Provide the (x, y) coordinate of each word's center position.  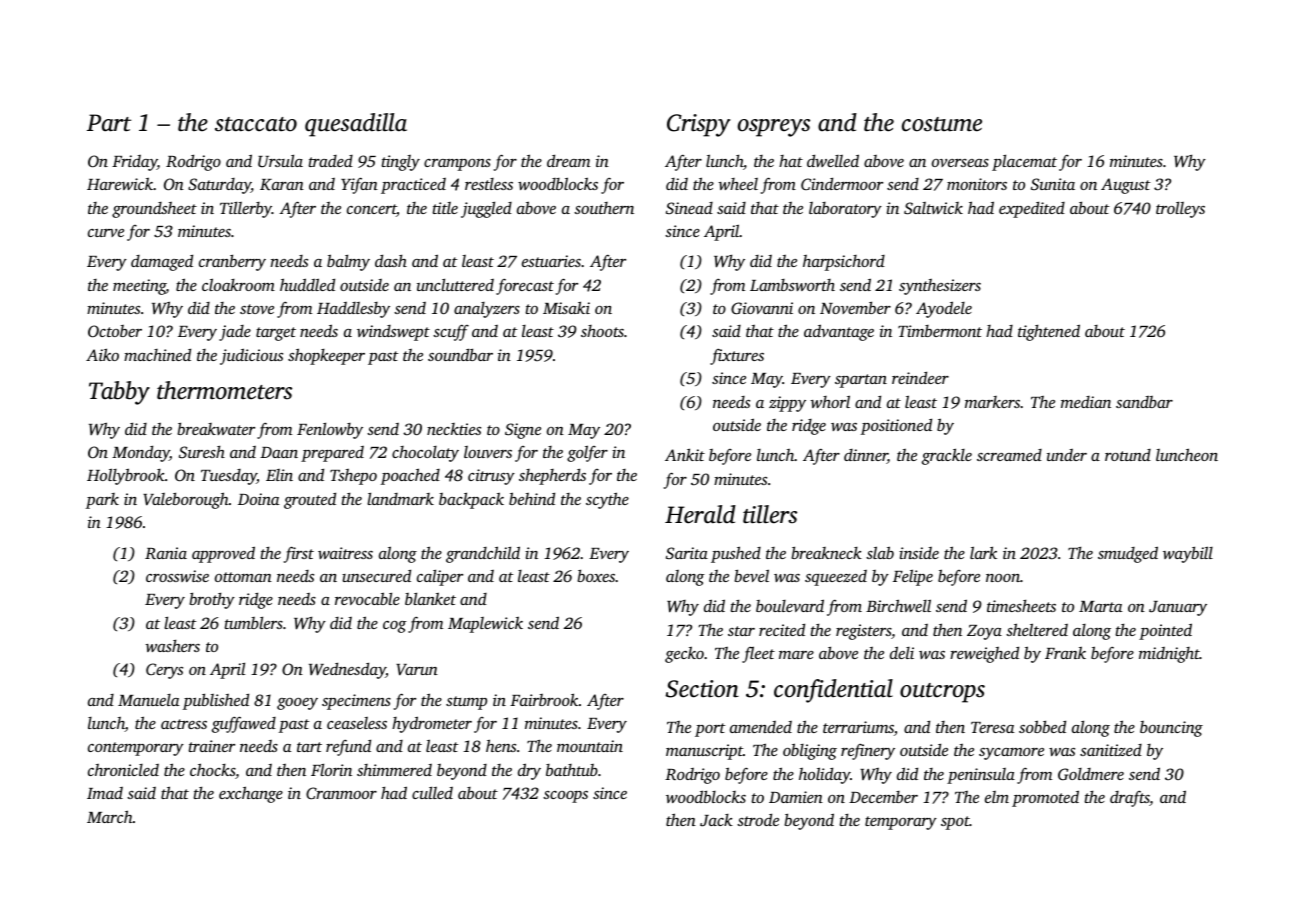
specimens (356, 702)
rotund (1128, 455)
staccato (256, 124)
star (741, 631)
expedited (1032, 209)
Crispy (698, 125)
